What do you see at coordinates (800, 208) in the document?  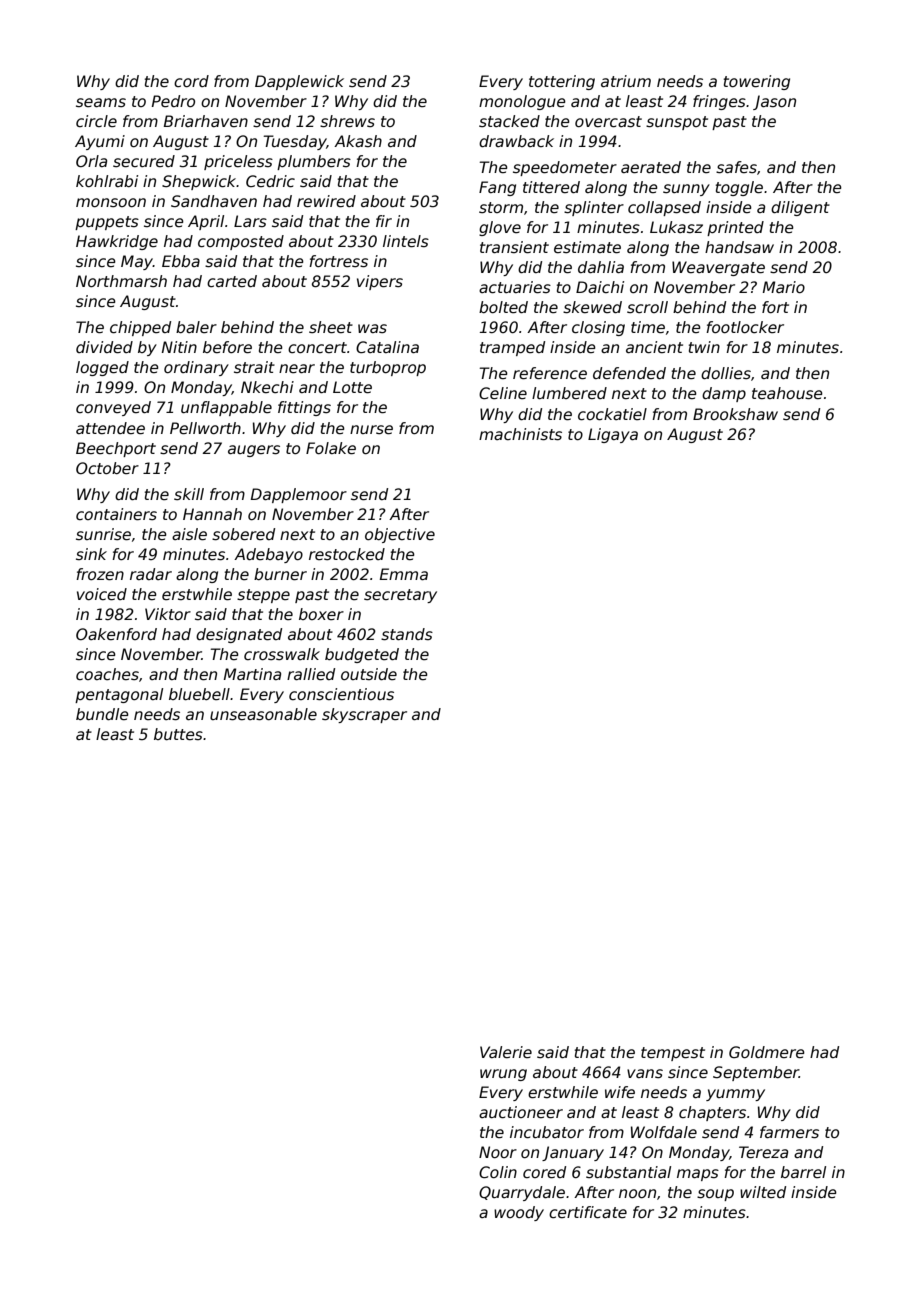 I see `diligent` at bounding box center [800, 208].
